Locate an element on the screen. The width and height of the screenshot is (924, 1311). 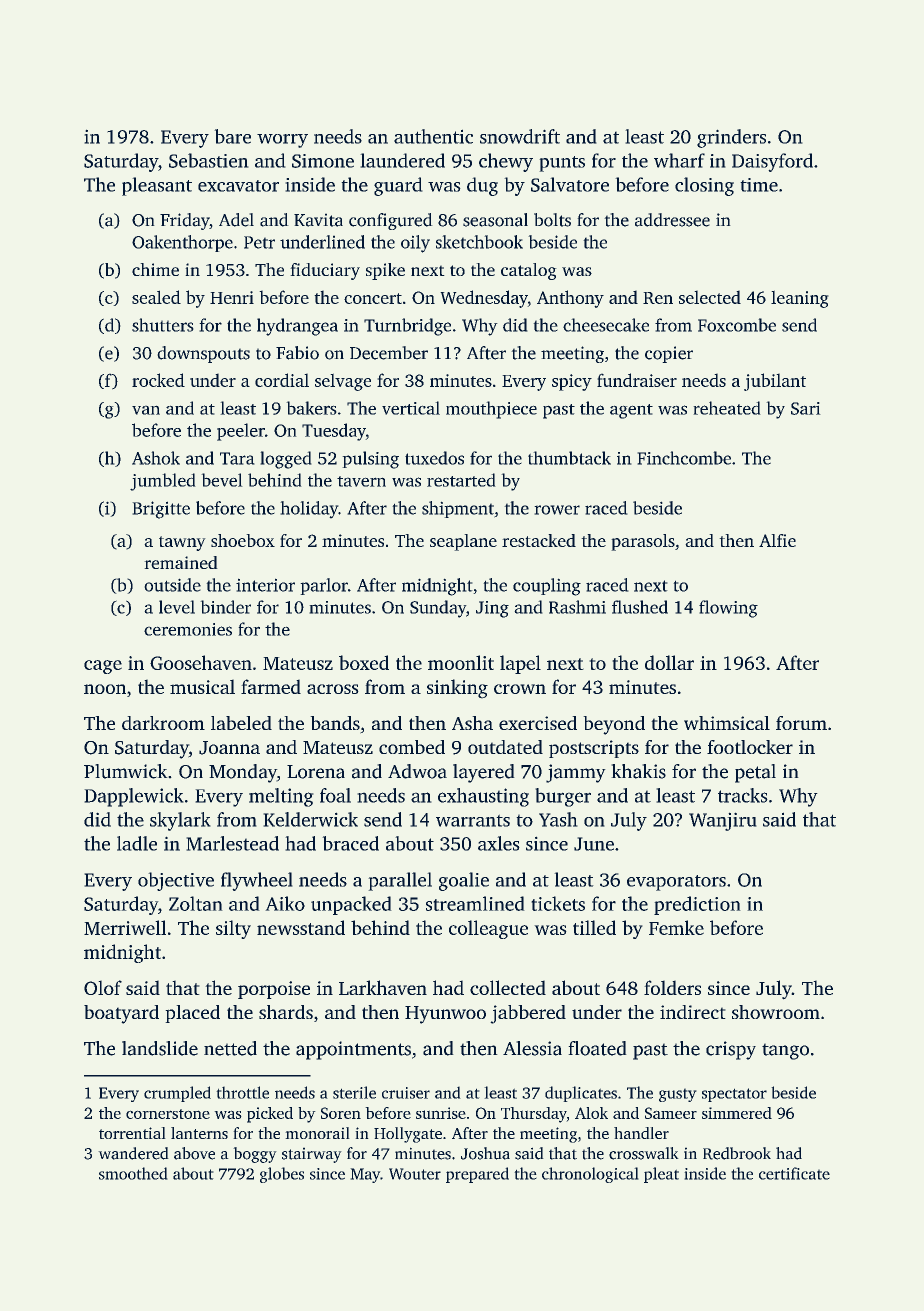
whimsical is located at coordinates (727, 723).
